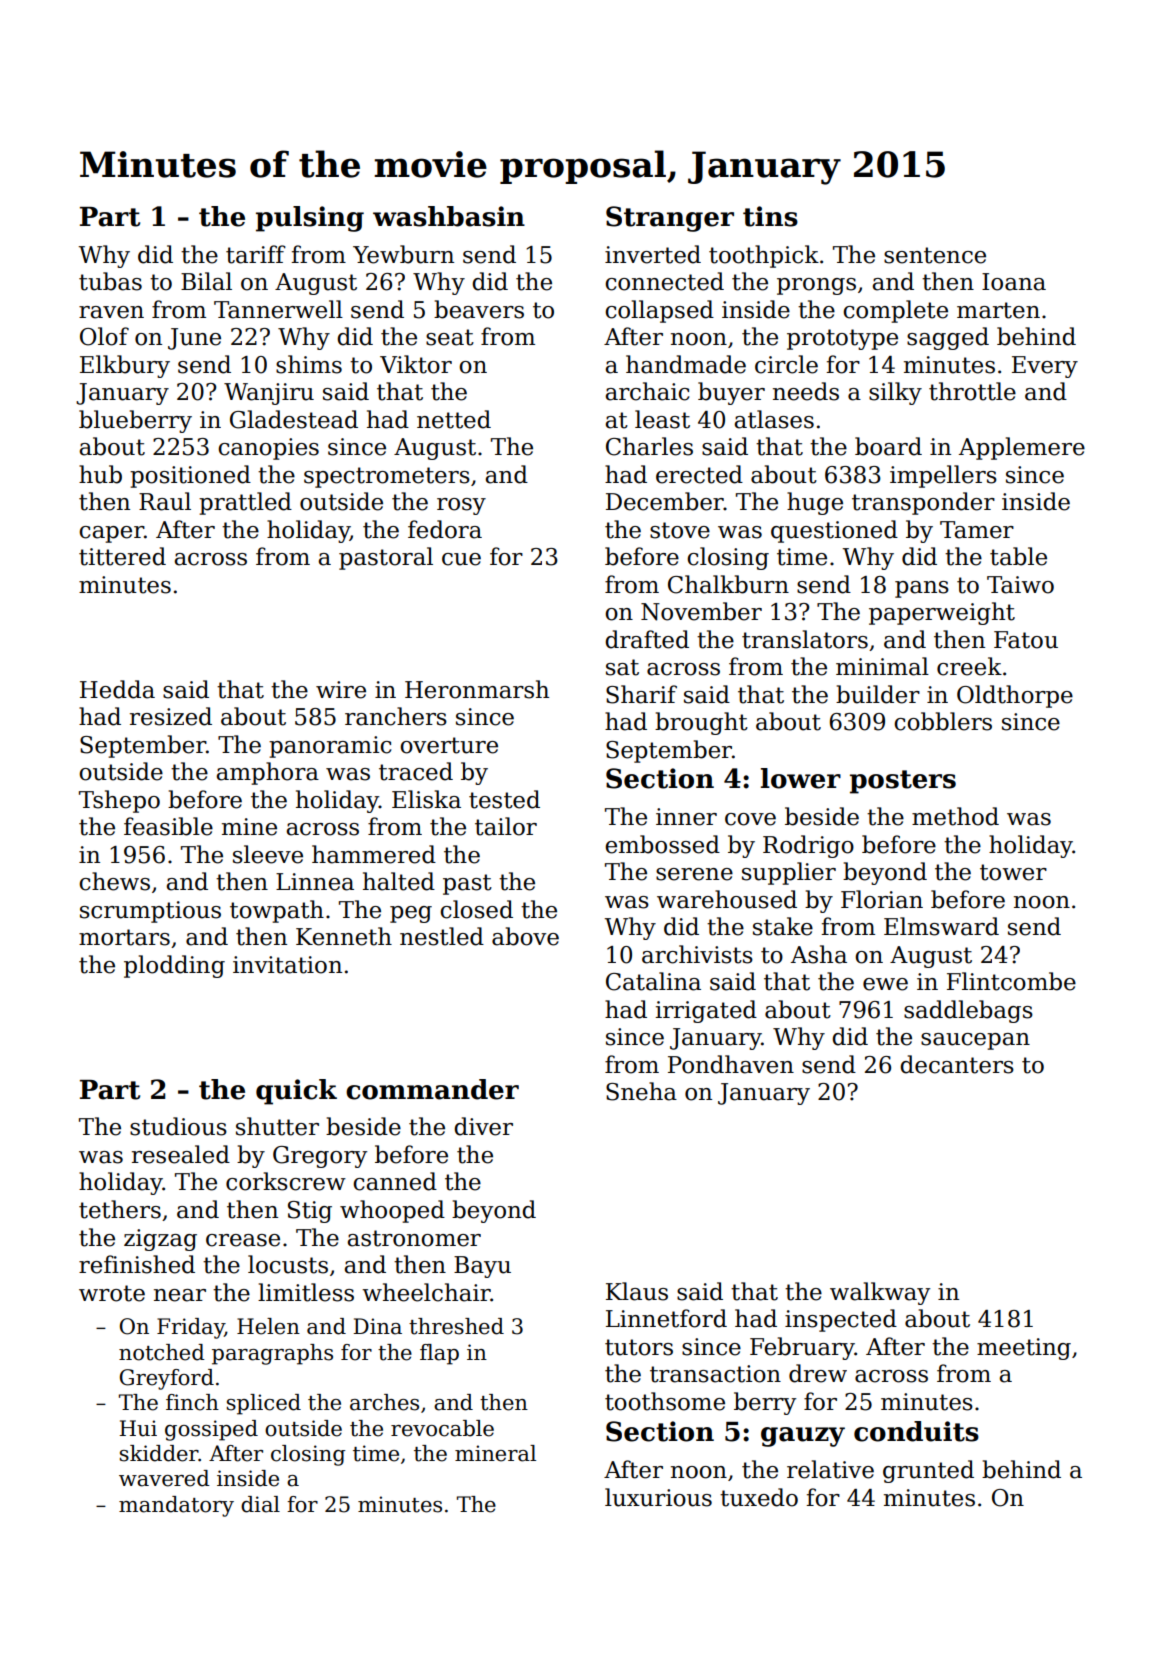 Image resolution: width=1165 pixels, height=1654 pixels. Describe the element at coordinates (504, 799) in the page. I see `tested` at that location.
